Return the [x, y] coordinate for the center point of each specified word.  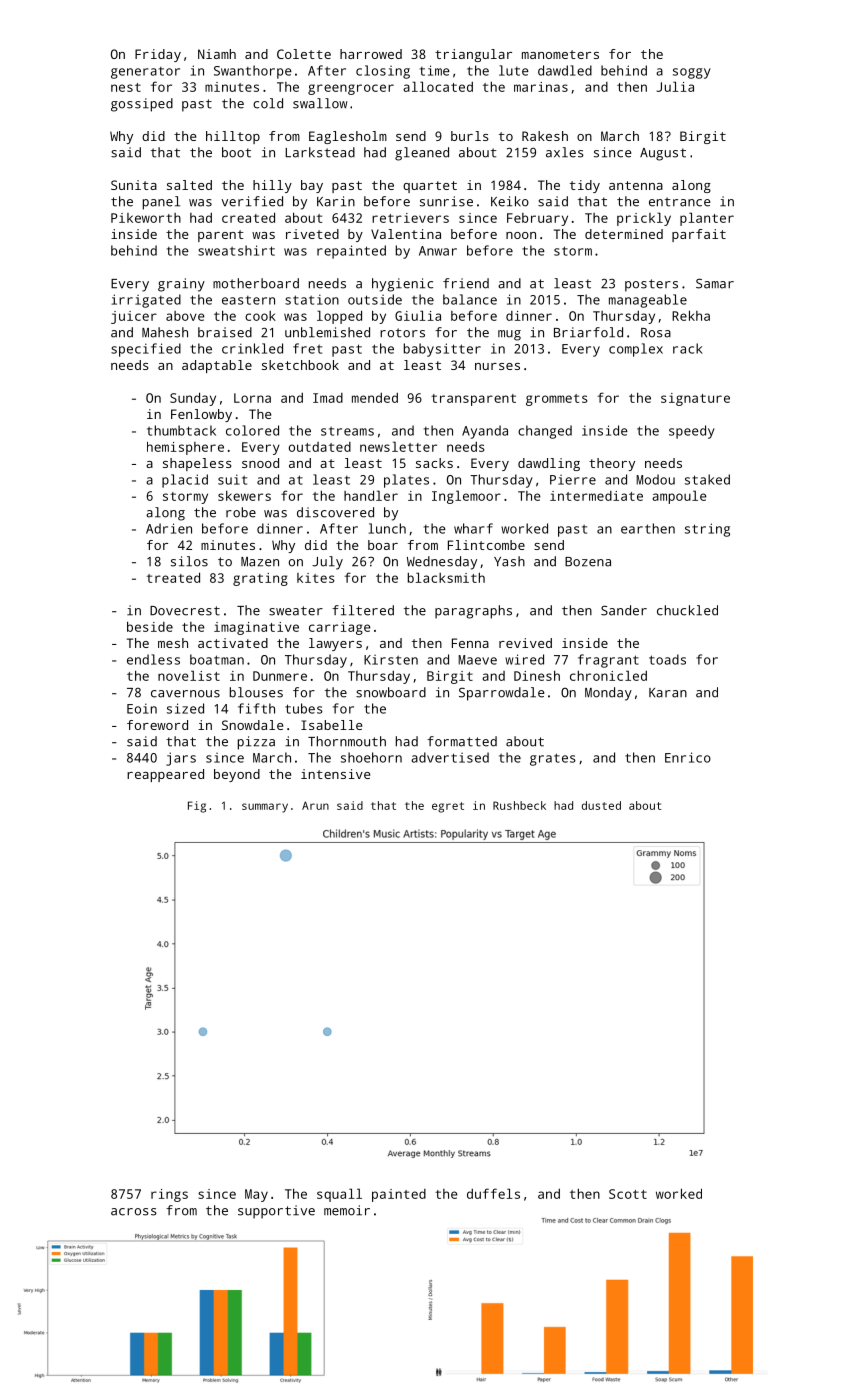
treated [173, 577]
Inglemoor [466, 497]
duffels [493, 1193]
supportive [276, 1212]
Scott [628, 1194]
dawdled [565, 70]
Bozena [588, 562]
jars [181, 759]
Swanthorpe [253, 72]
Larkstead [320, 152]
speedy [692, 432]
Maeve [477, 660]
